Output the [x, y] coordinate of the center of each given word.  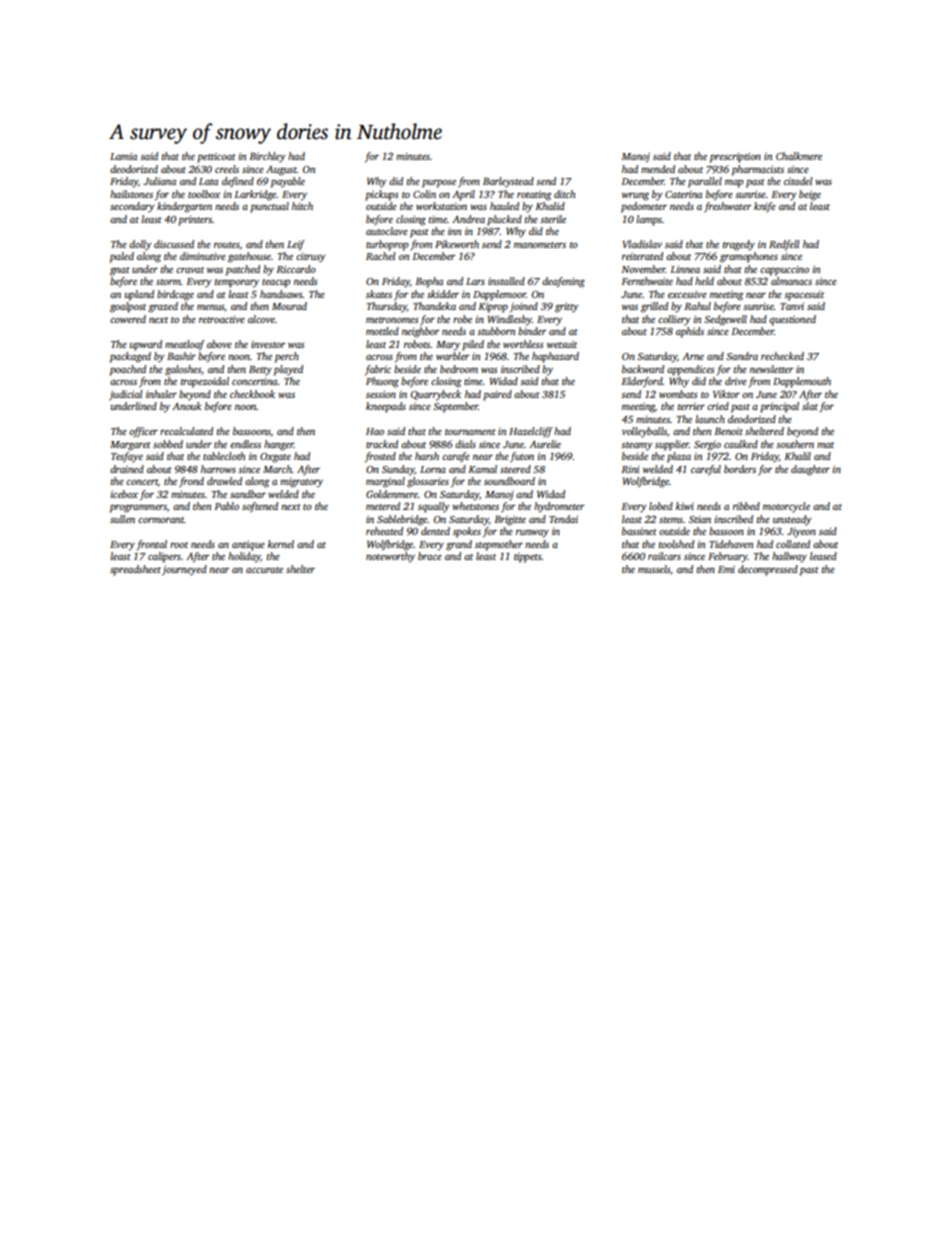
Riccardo [296, 269]
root [179, 545]
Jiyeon [801, 532]
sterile [553, 219]
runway [532, 534]
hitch [302, 206]
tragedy [739, 245]
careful [706, 470]
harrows [218, 469]
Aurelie [545, 444]
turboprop [387, 245]
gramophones [749, 257]
